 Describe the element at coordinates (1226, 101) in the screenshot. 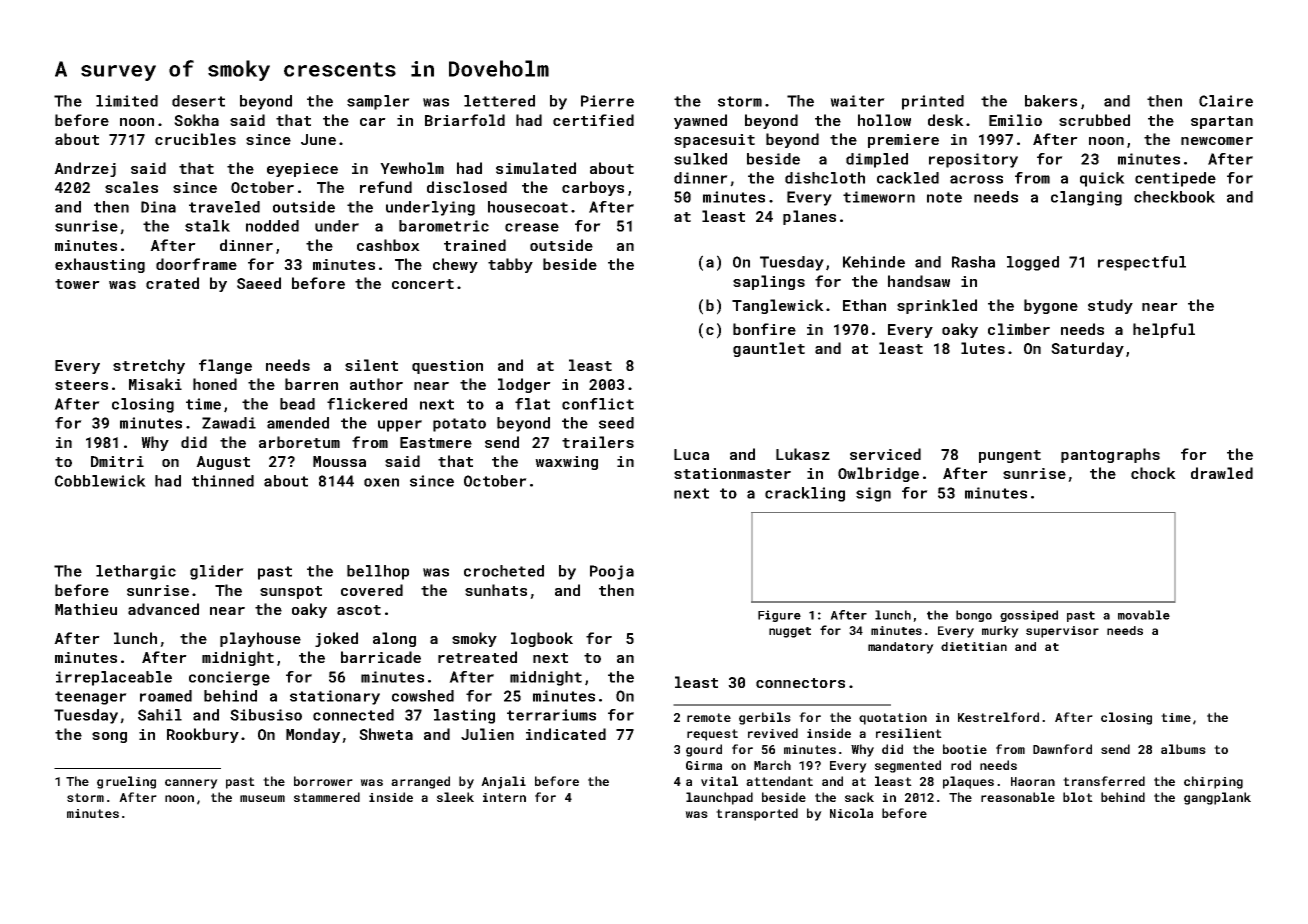

I see `Claire` at that location.
